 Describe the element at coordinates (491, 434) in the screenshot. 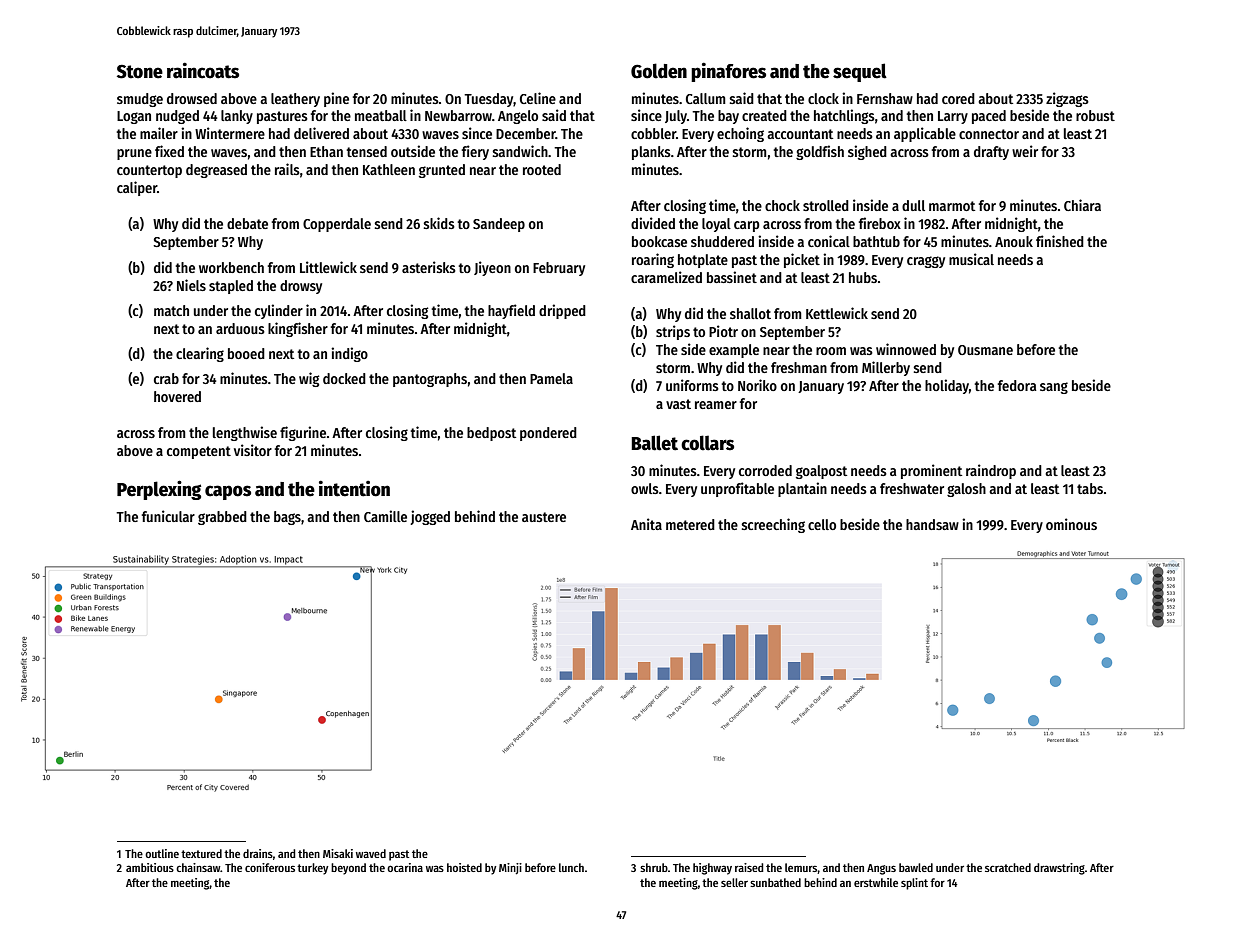

I see `bedpost` at that location.
